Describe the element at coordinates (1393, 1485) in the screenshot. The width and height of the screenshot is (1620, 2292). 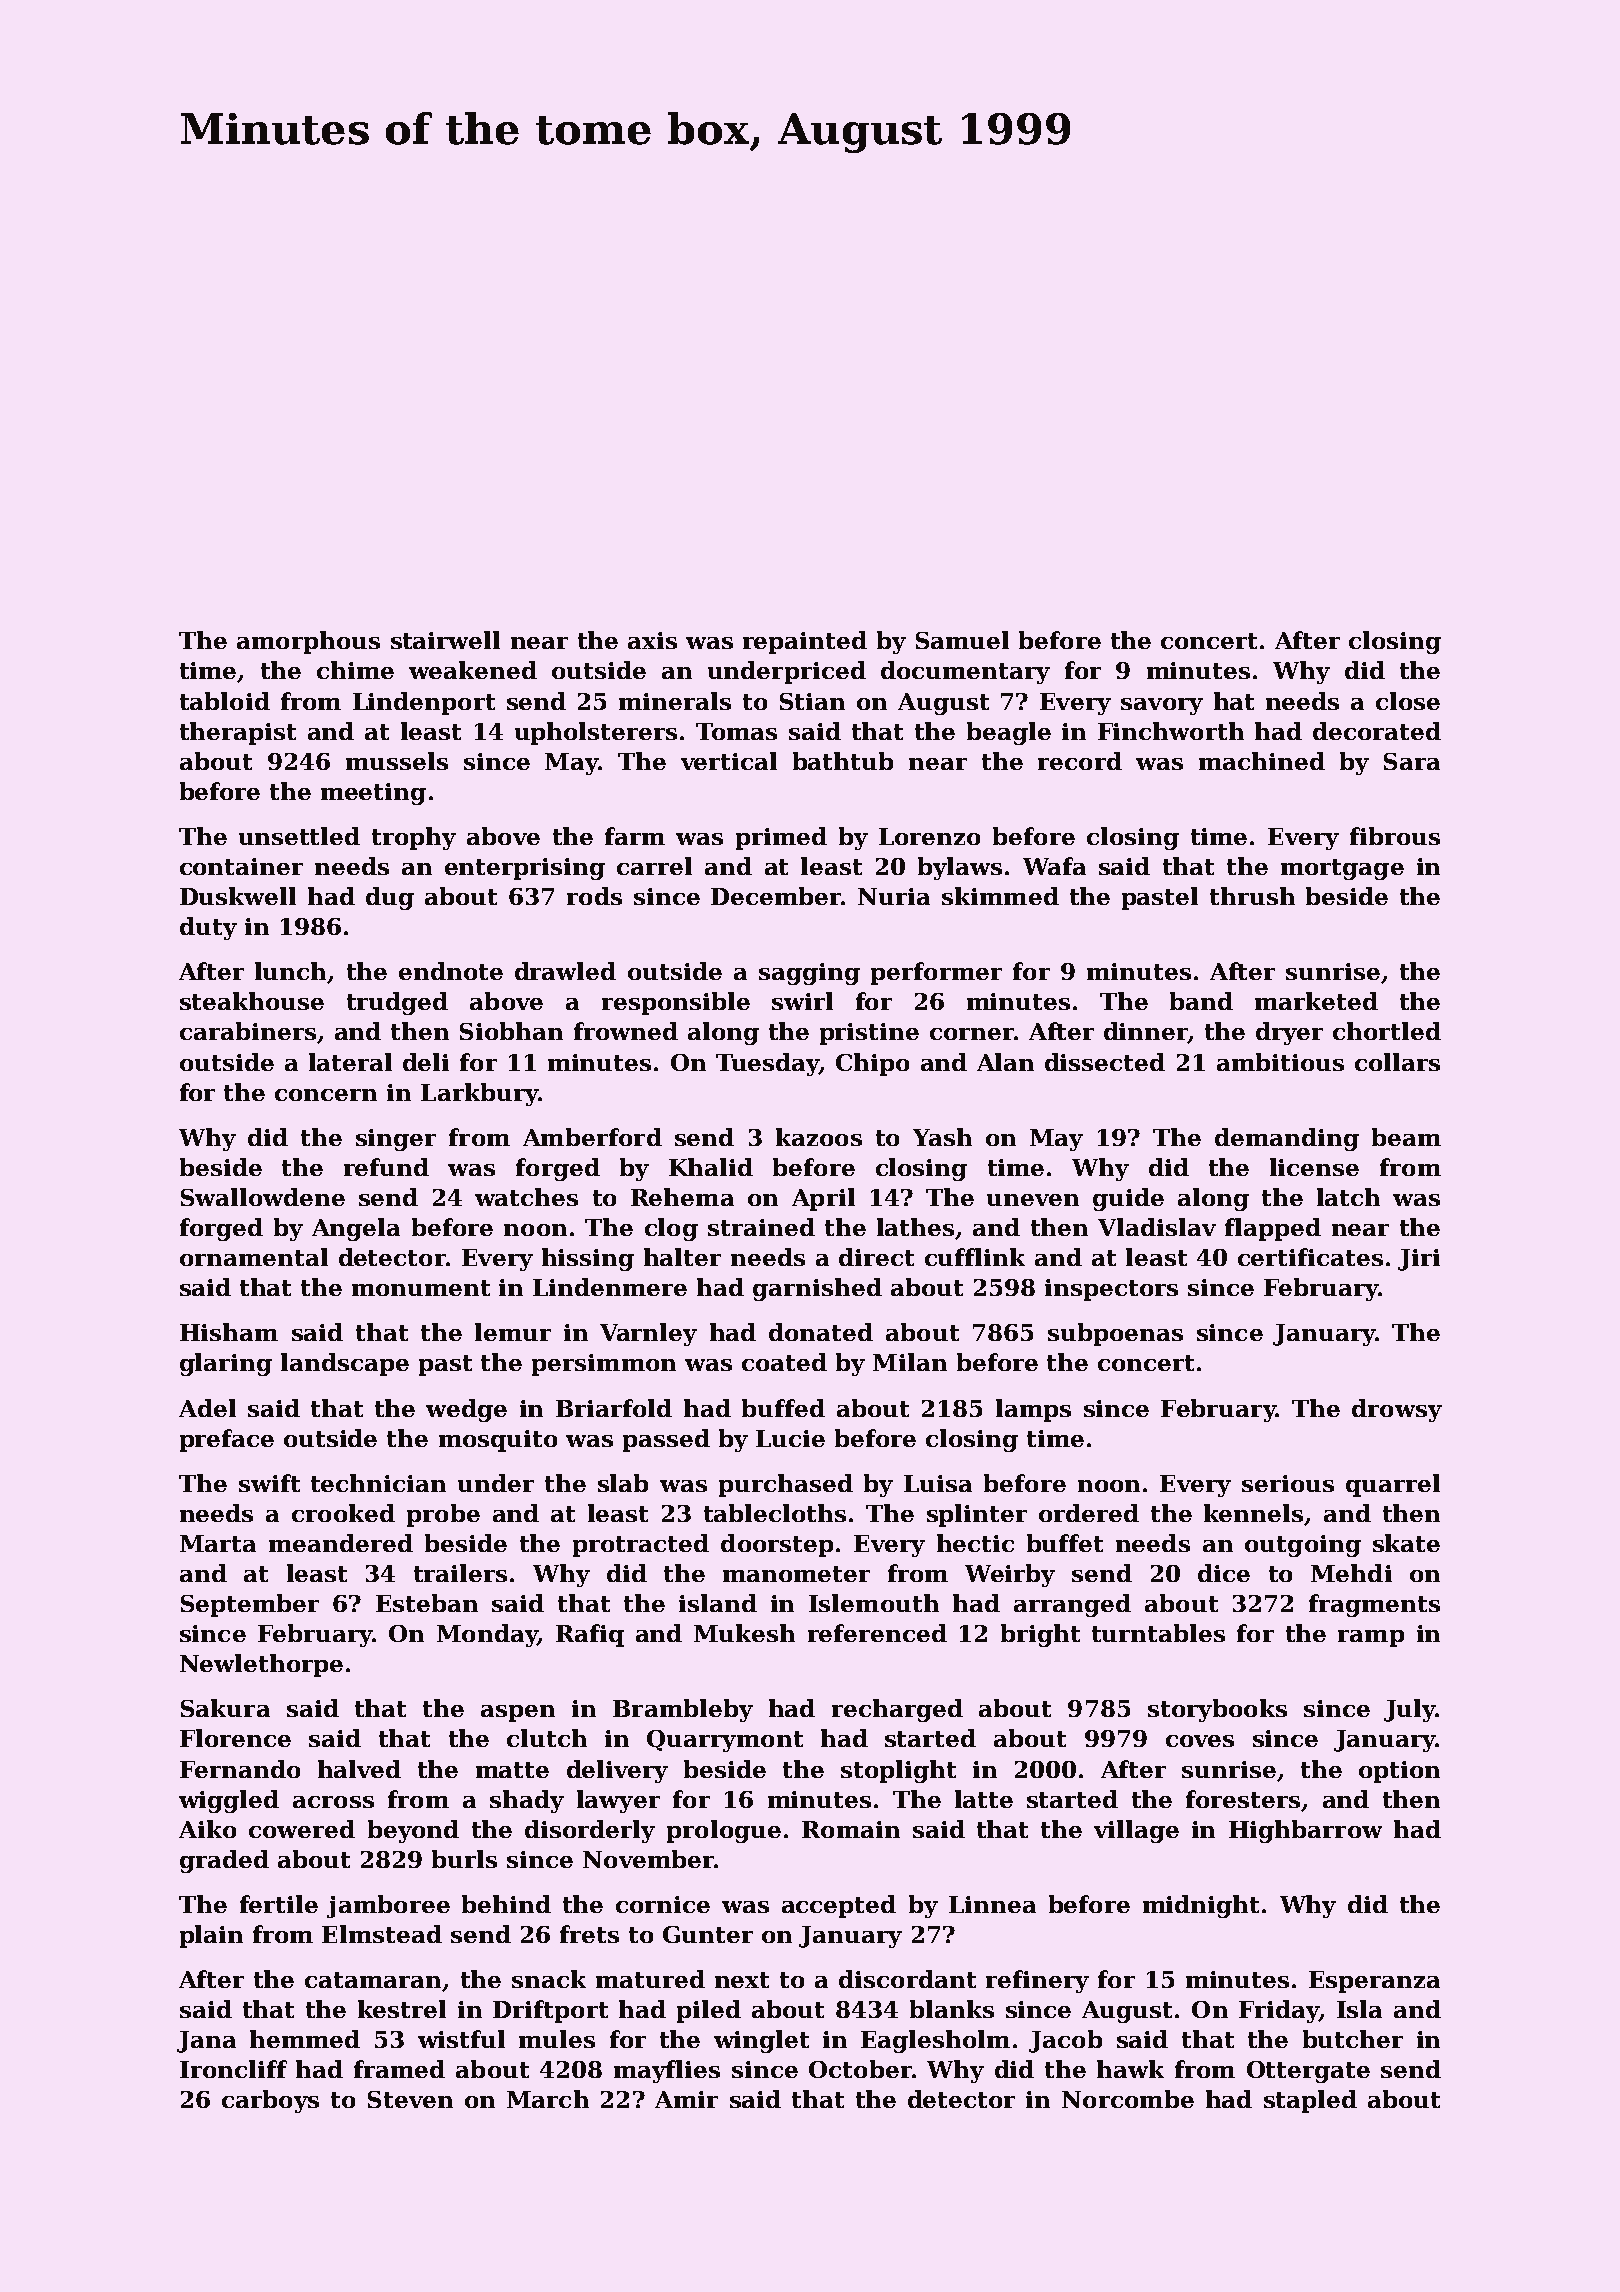
I see `quarrel` at that location.
